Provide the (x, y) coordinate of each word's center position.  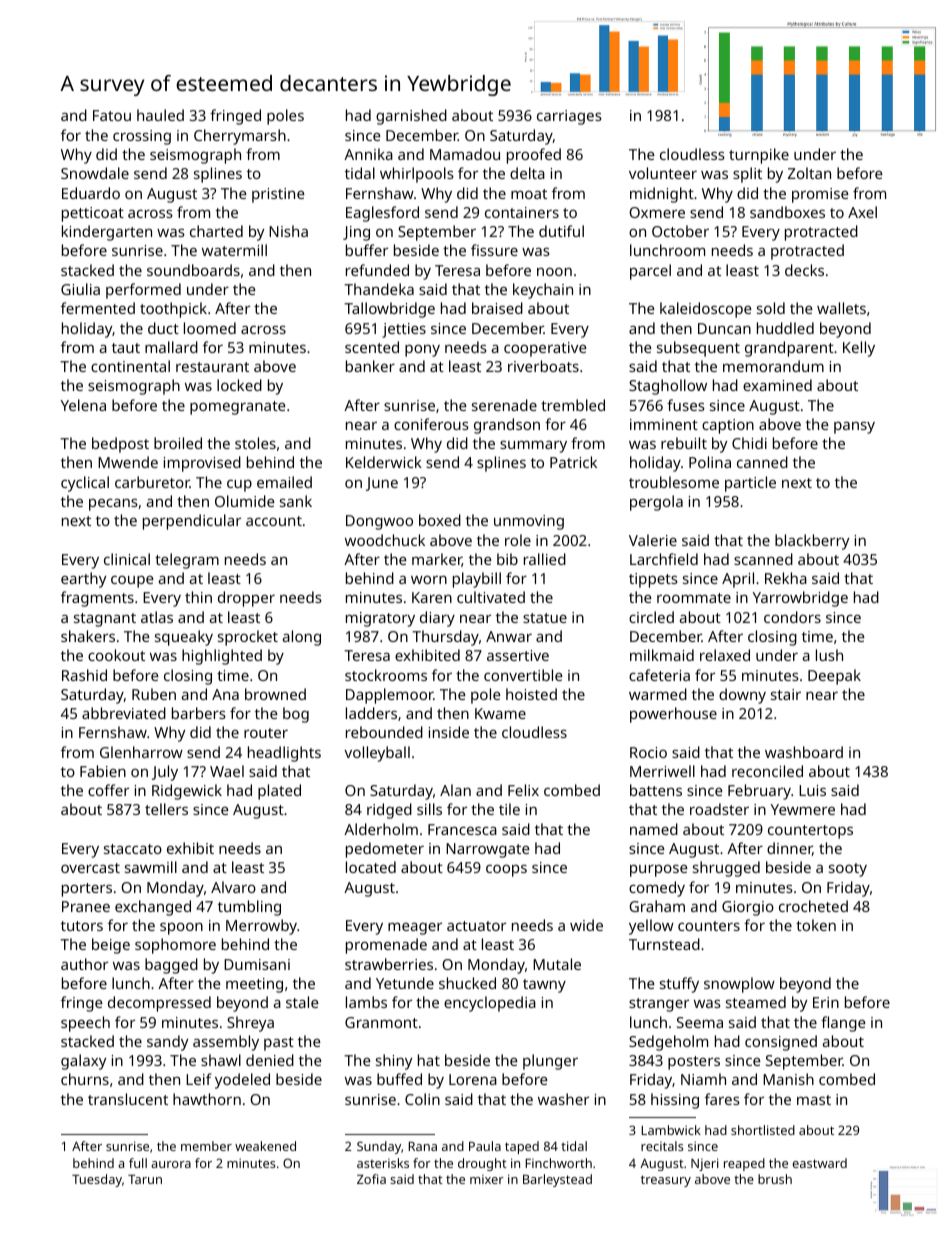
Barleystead (557, 1180)
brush (775, 1179)
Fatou (112, 115)
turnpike (759, 156)
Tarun (145, 1179)
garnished (411, 117)
